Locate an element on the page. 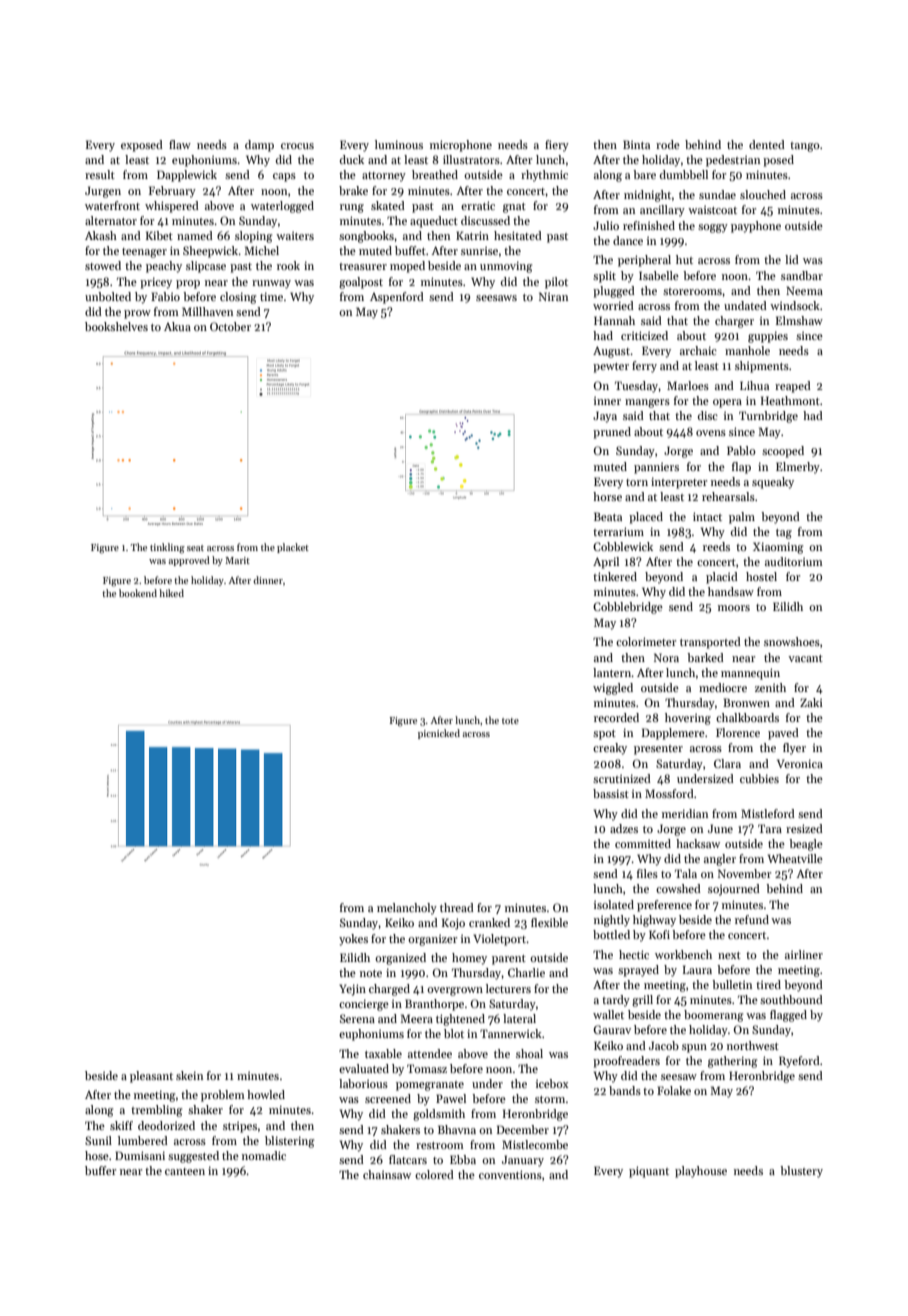 The height and width of the image is (1316, 908). slipcase is located at coordinates (206, 267).
